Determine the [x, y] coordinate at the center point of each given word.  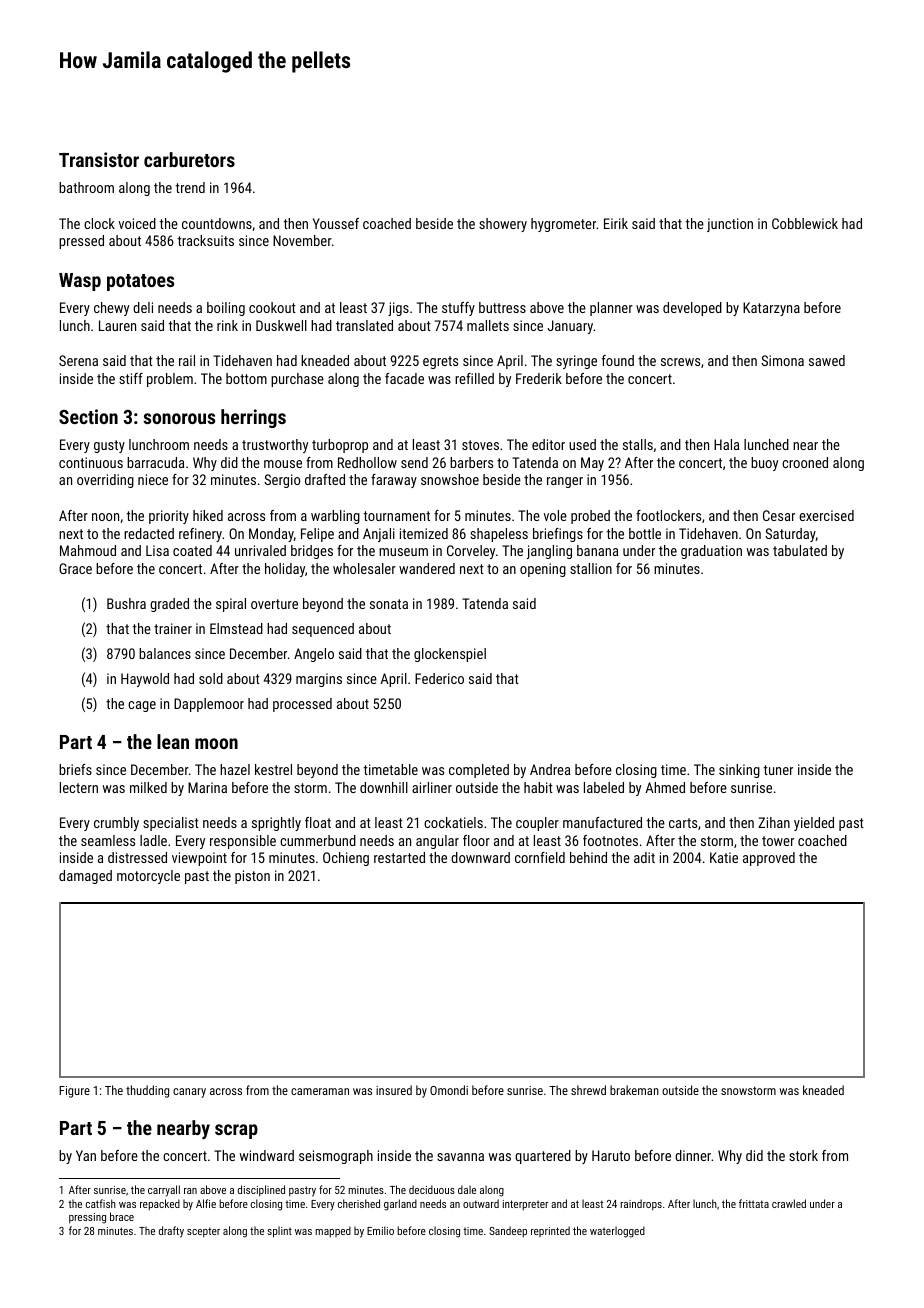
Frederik [539, 378]
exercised [826, 515]
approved [769, 859]
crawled [789, 1203]
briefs [75, 769]
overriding [105, 481]
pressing [87, 1218]
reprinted [550, 1231]
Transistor [99, 159]
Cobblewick [805, 223]
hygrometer [564, 225]
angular [437, 842]
